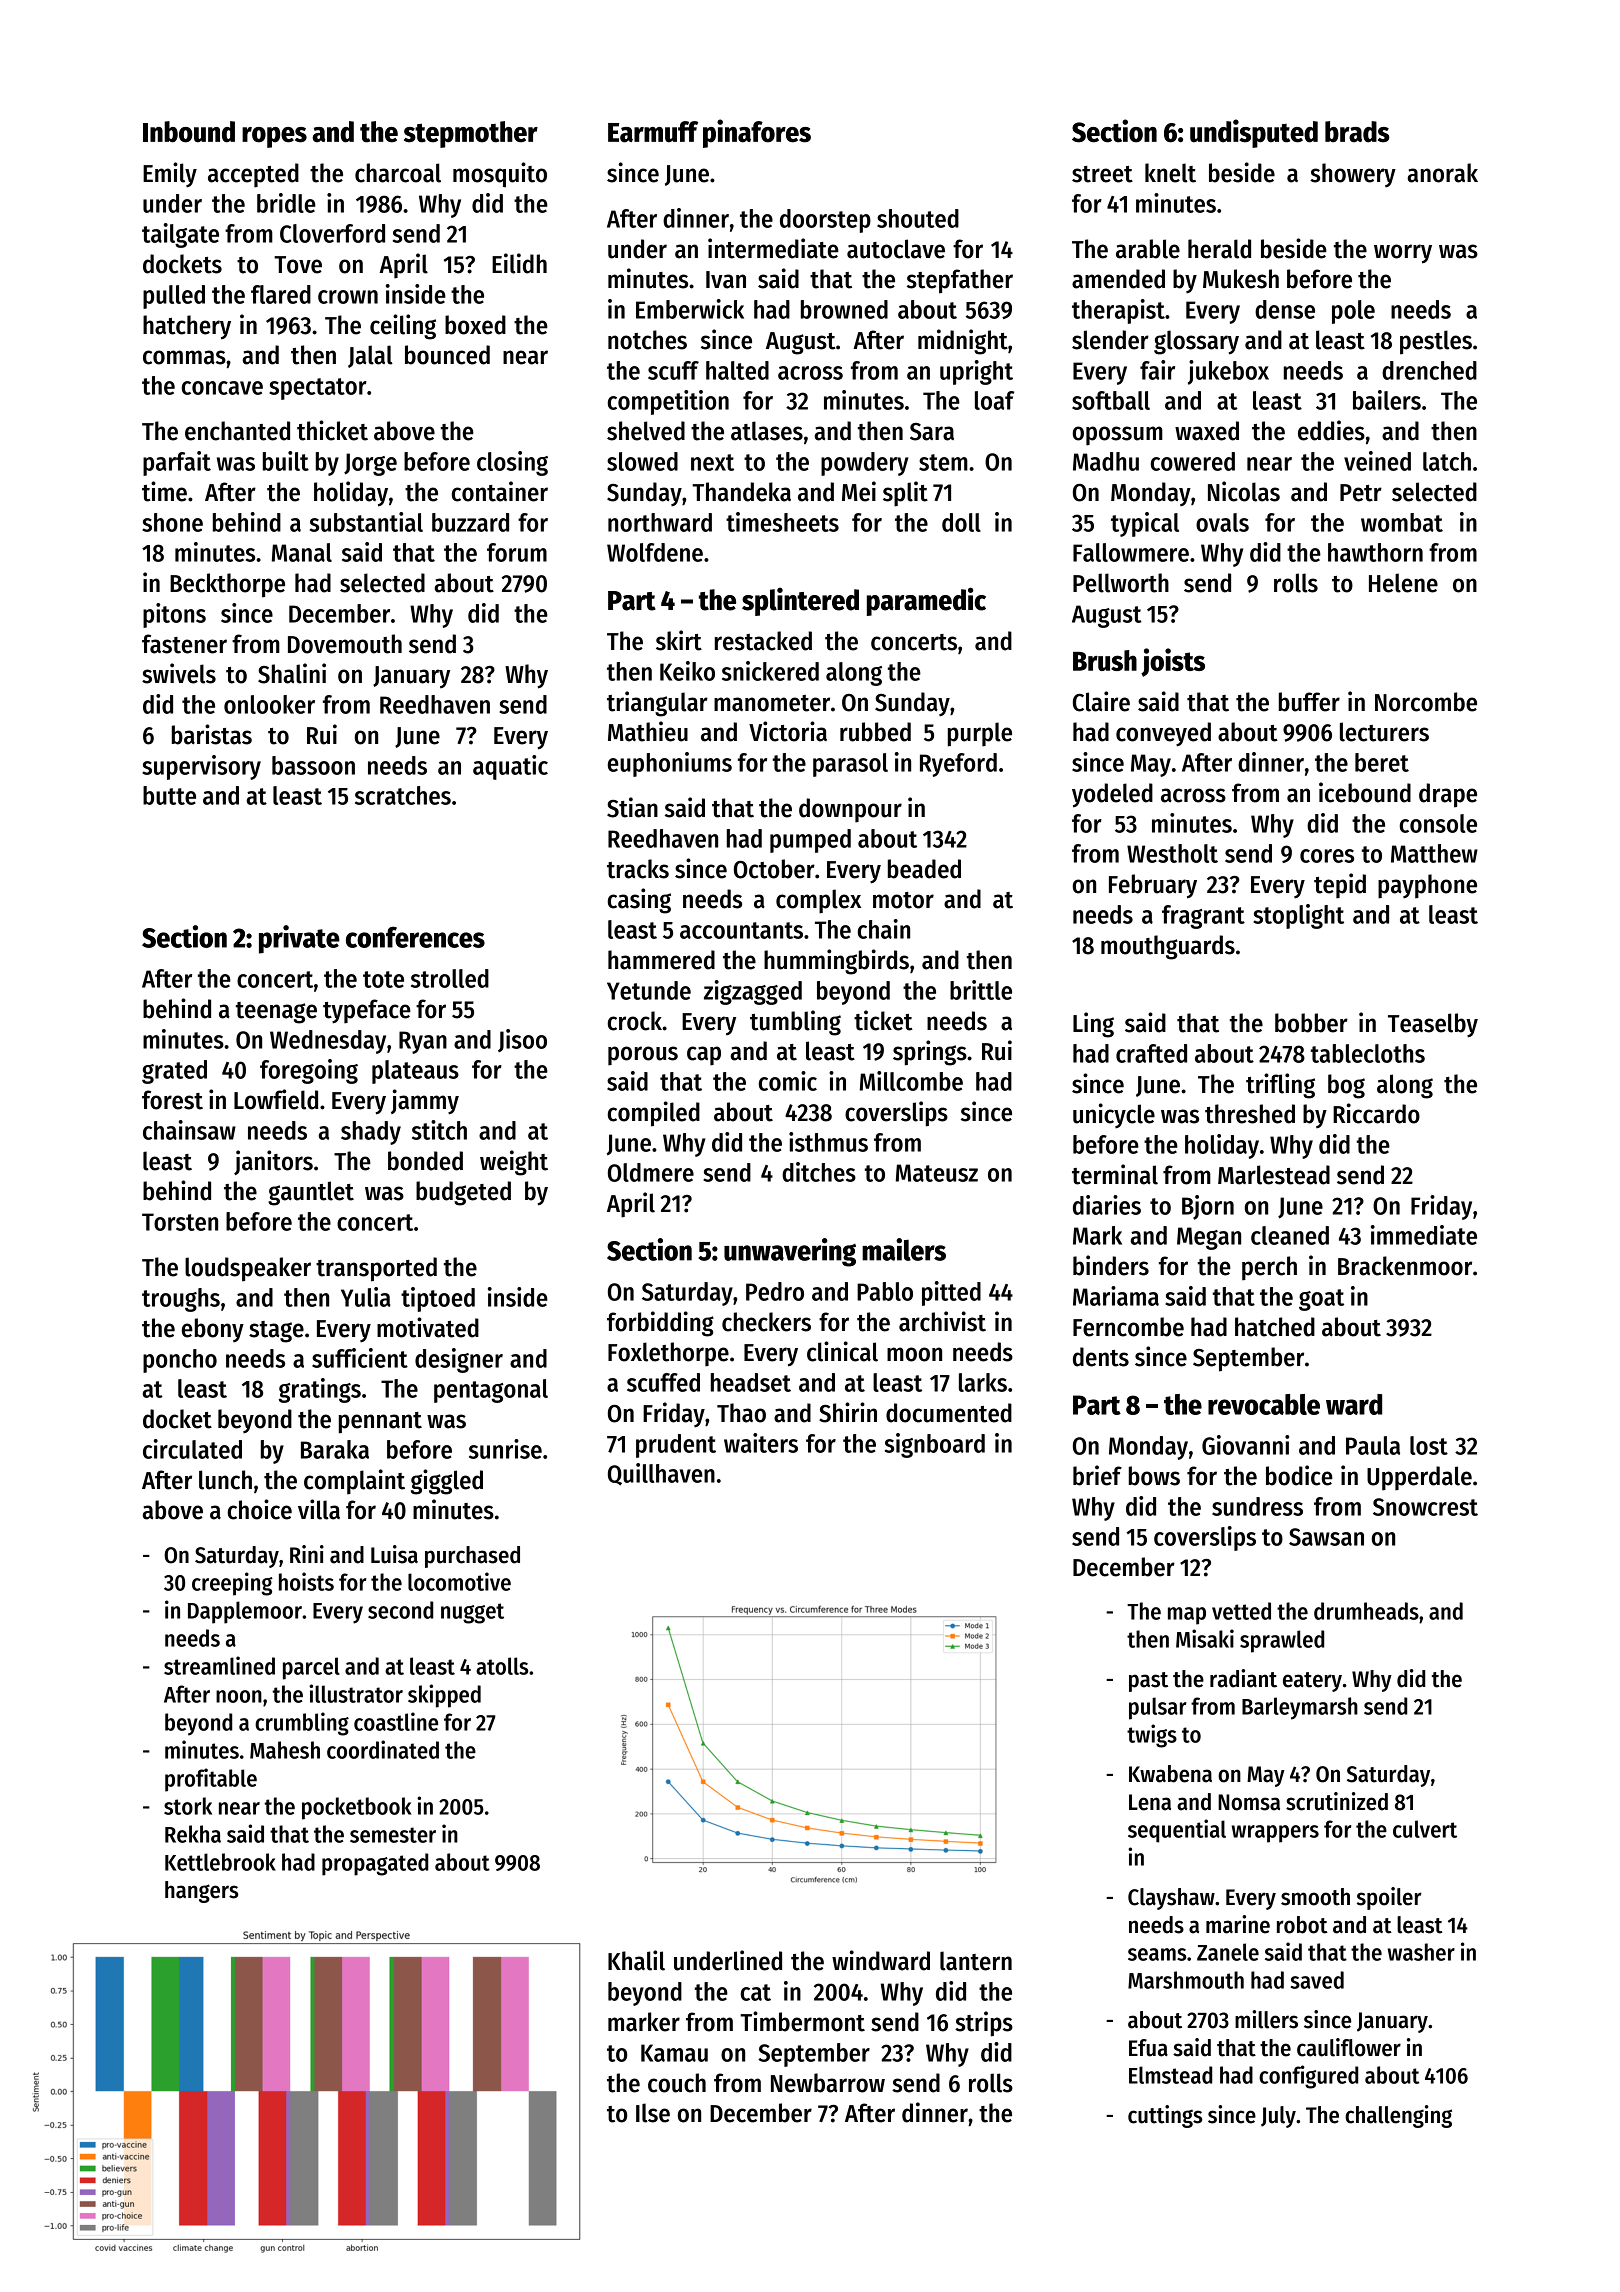 This screenshot has width=1620, height=2292. I want to click on brads, so click(1357, 132).
